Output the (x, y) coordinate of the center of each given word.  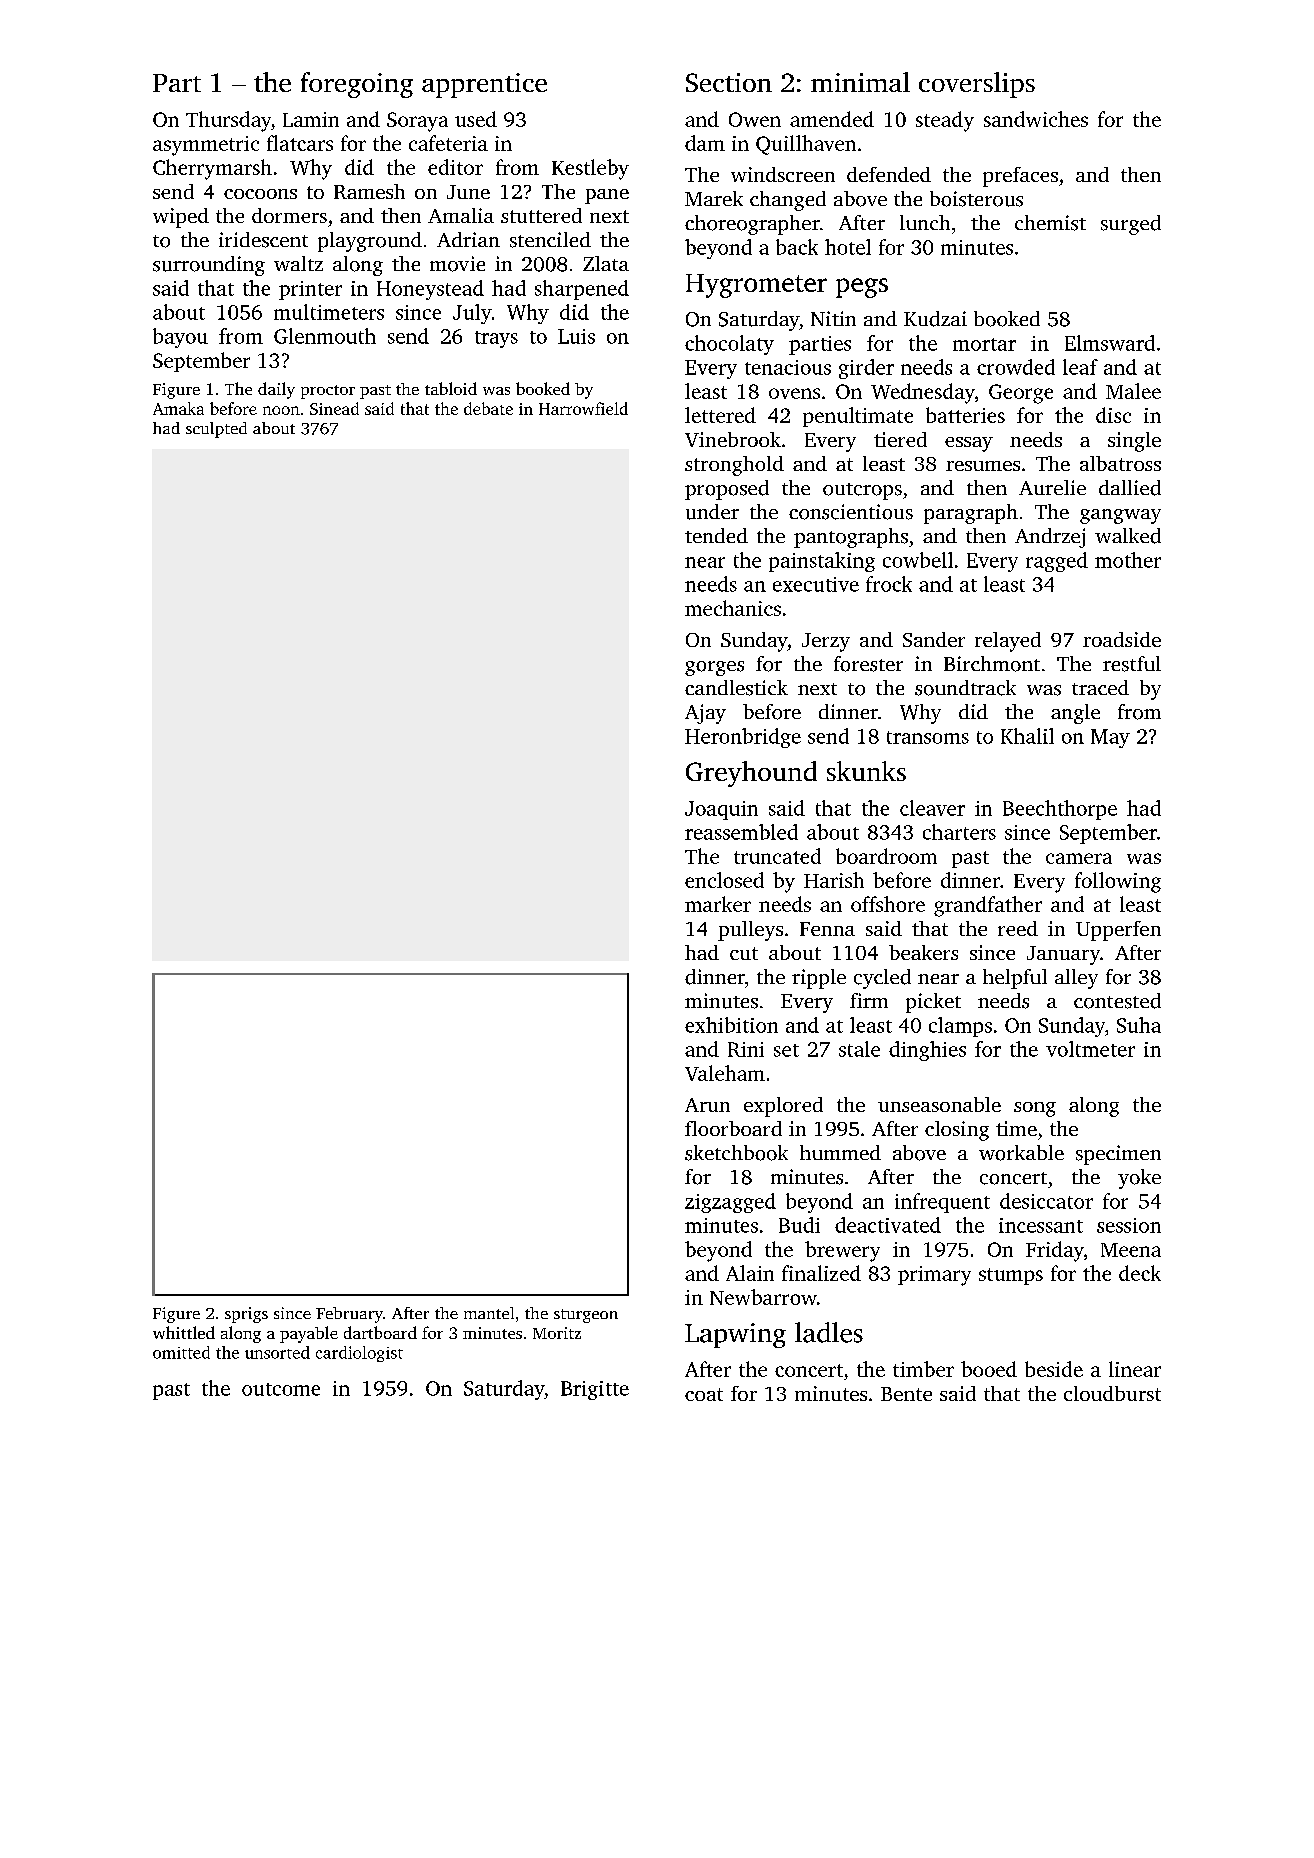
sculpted (216, 430)
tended (716, 535)
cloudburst (1112, 1393)
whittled (184, 1332)
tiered (900, 439)
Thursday (228, 121)
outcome (281, 1389)
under (712, 512)
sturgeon (586, 1316)
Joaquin (721, 810)
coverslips (977, 85)
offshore (888, 904)
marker (718, 904)
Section (729, 82)
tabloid (451, 388)
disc (1113, 415)
